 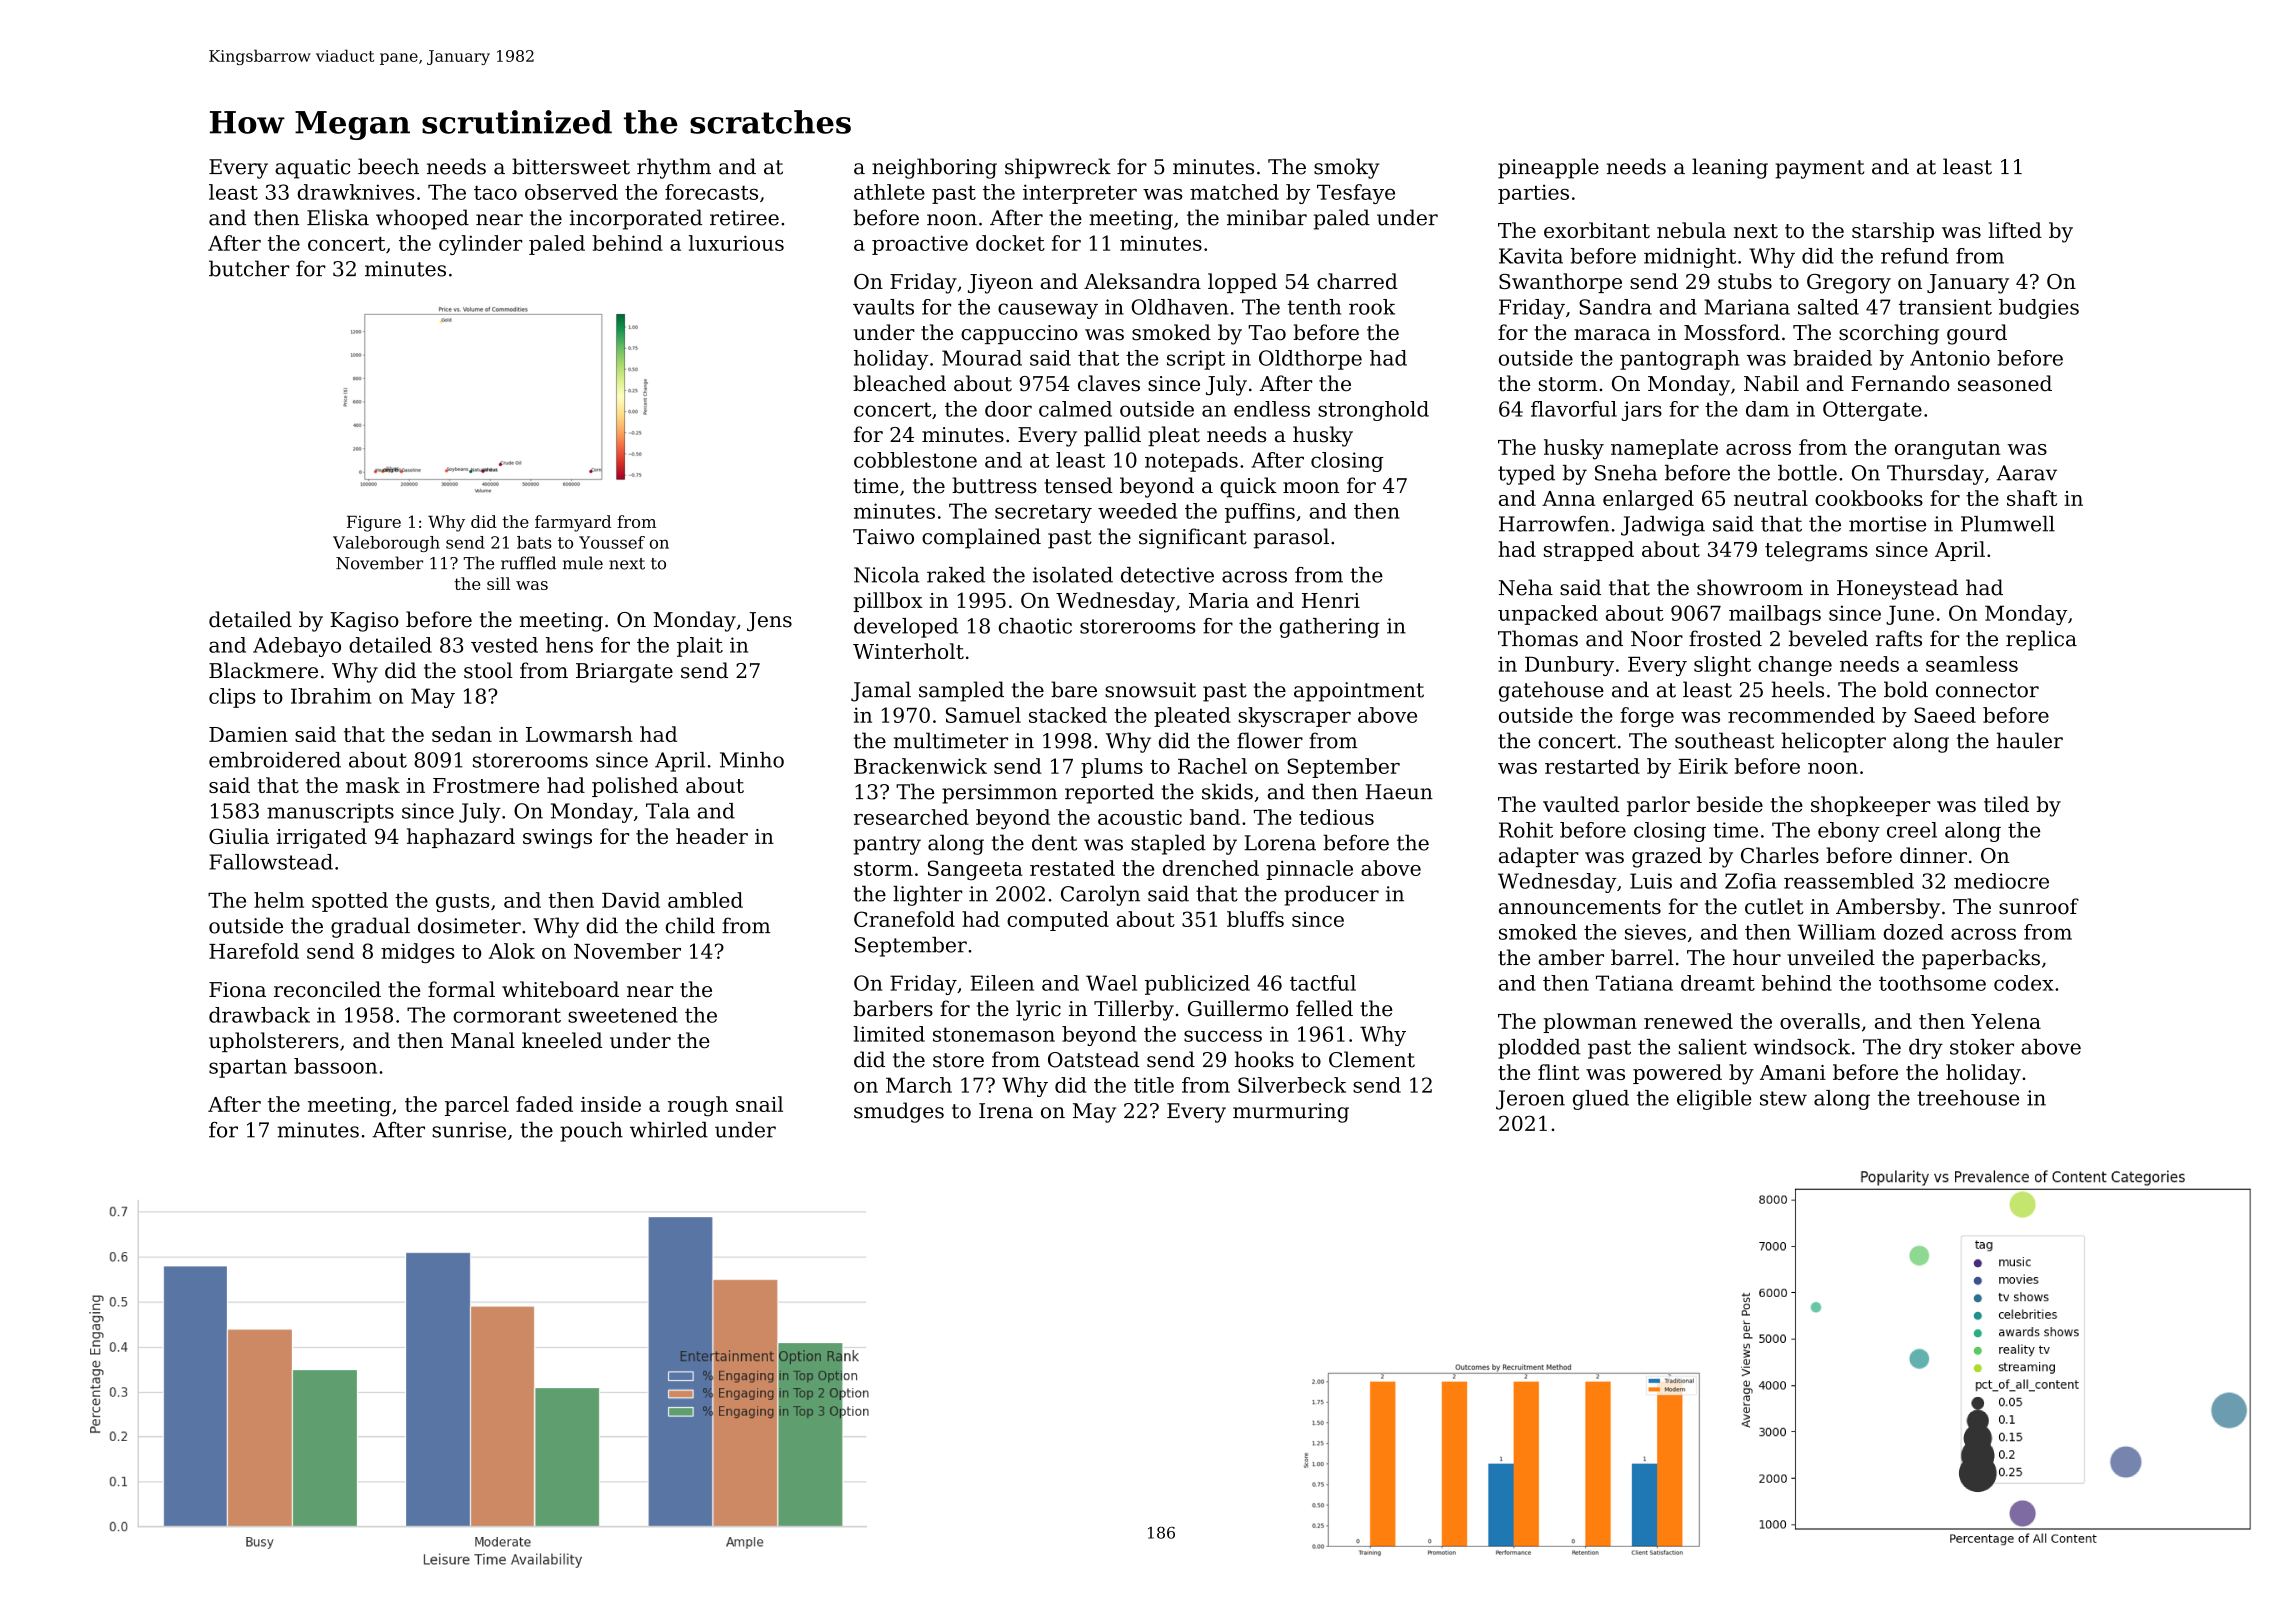 What do you see at coordinates (1819, 169) in the document?
I see `payment` at bounding box center [1819, 169].
